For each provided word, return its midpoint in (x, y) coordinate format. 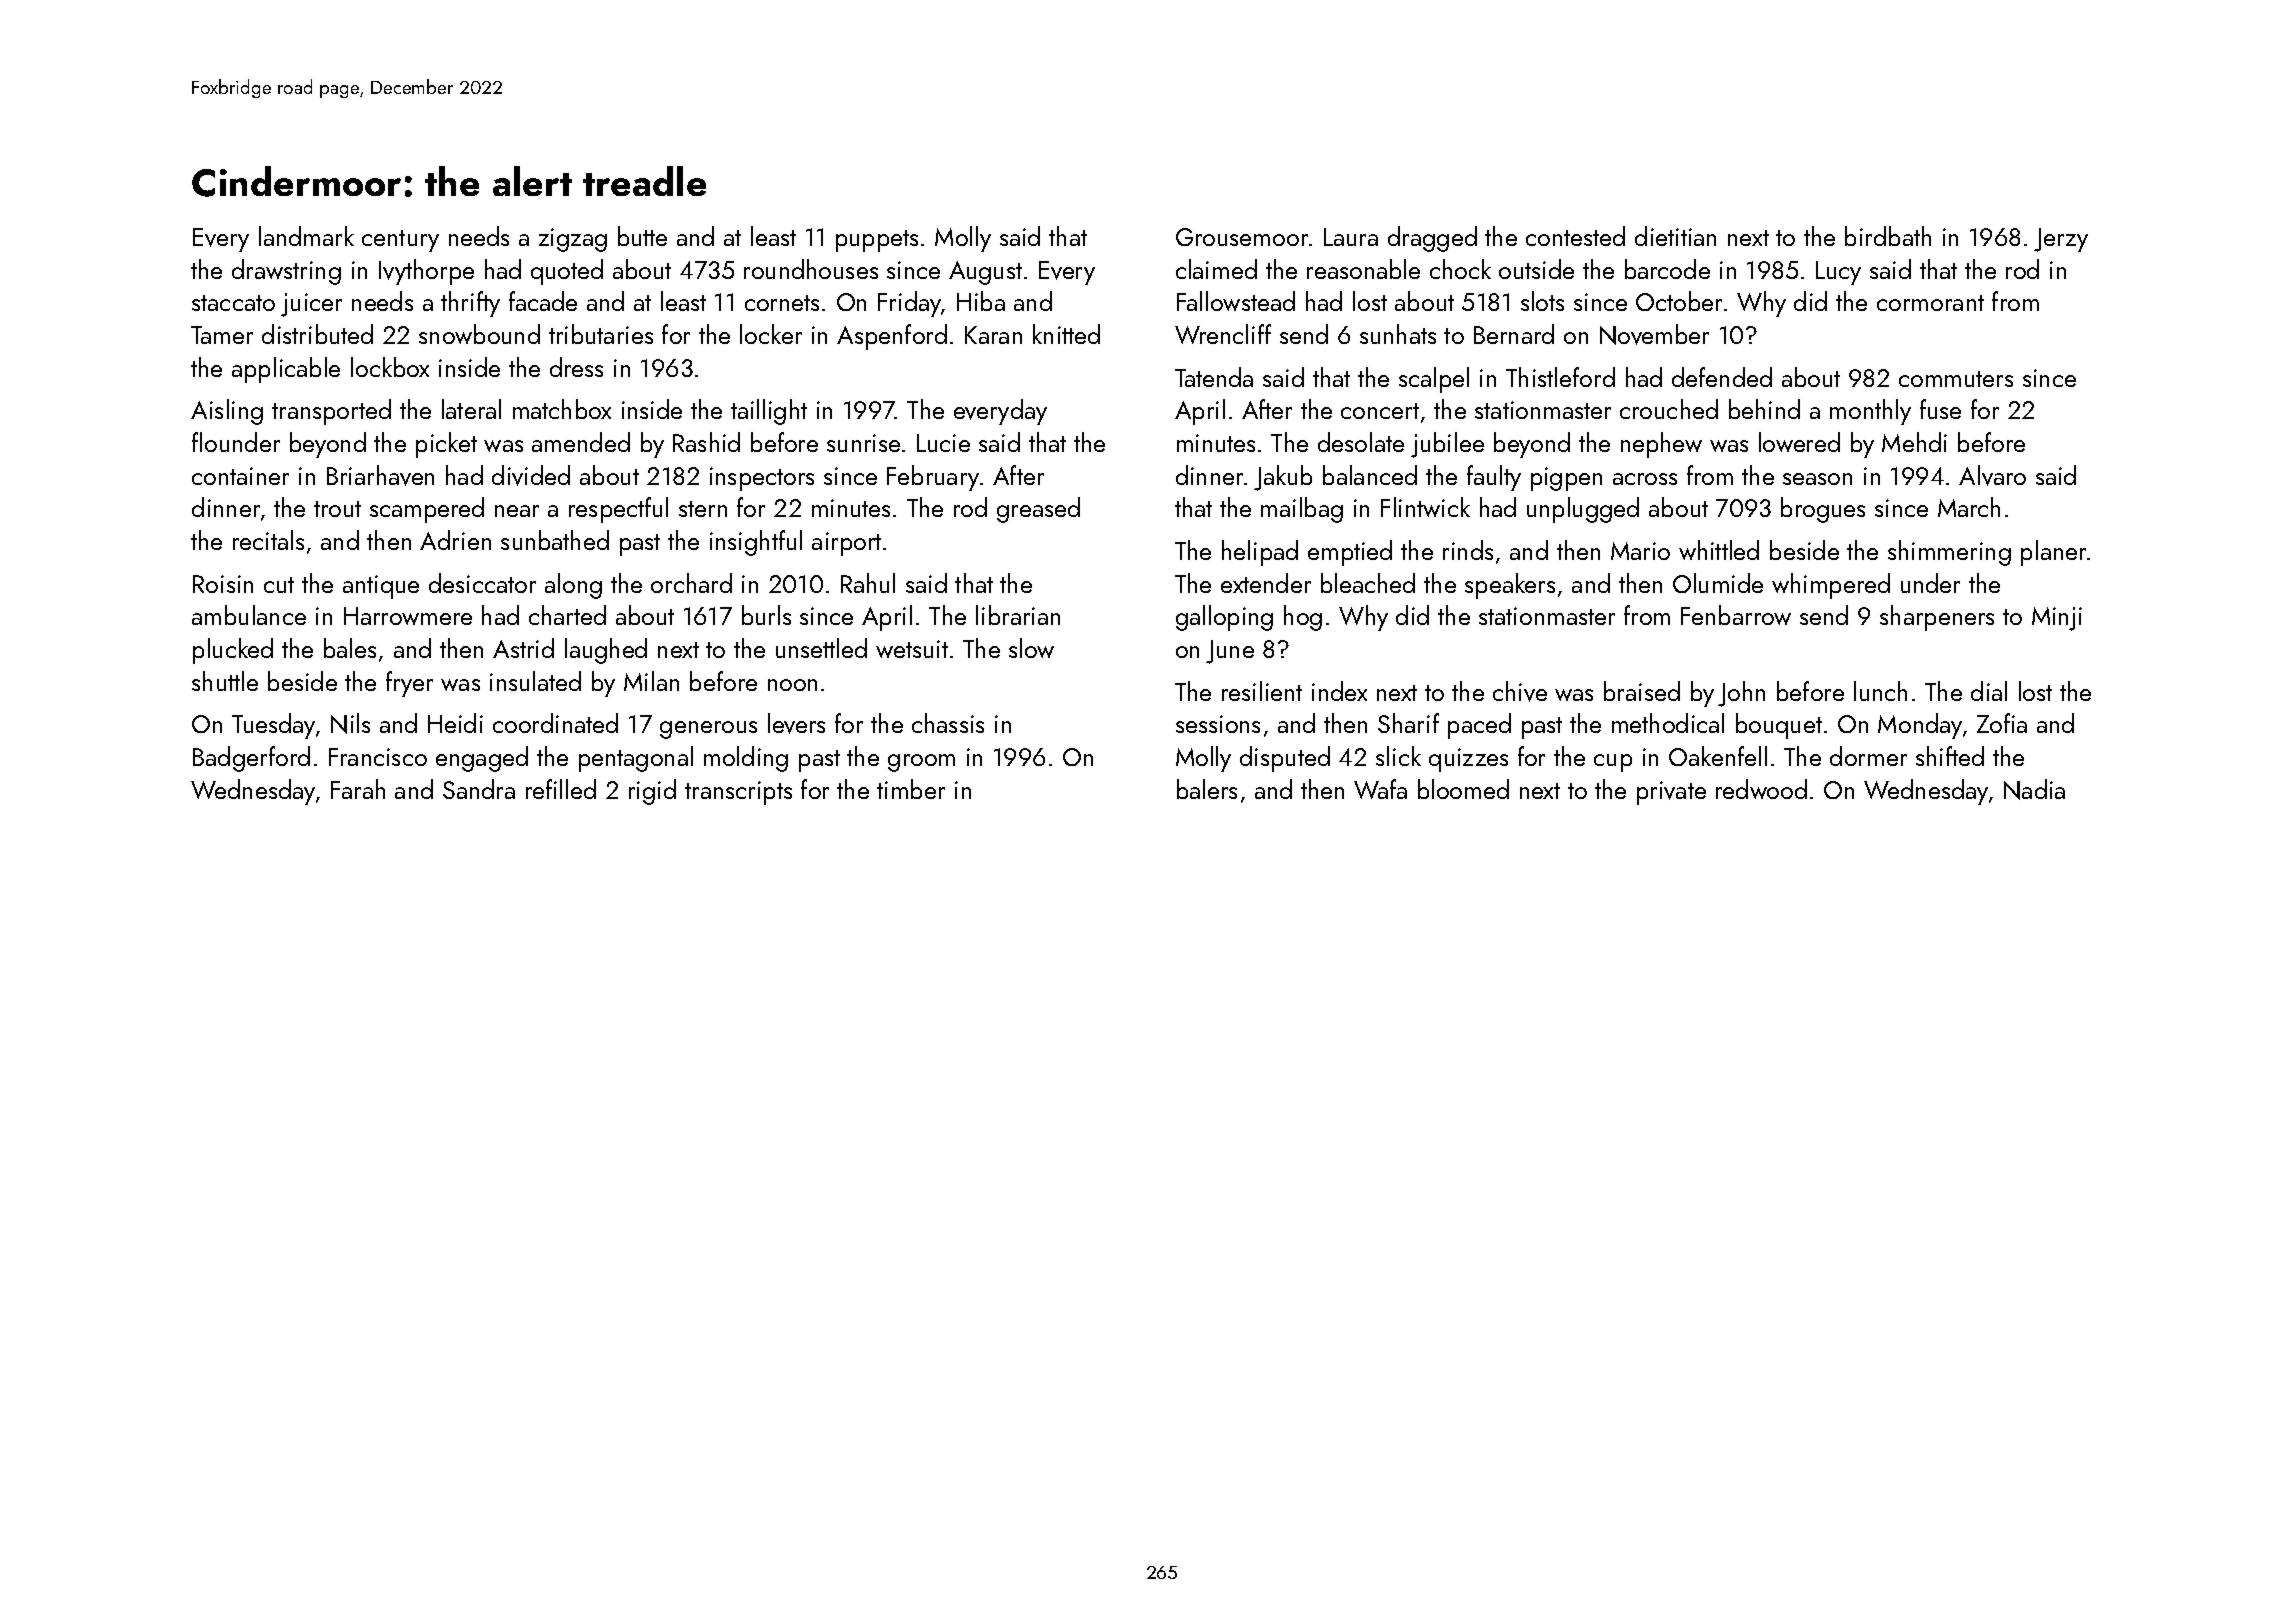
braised (1642, 691)
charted (567, 615)
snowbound (479, 334)
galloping (1224, 618)
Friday (909, 304)
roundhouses (811, 269)
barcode (1667, 269)
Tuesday (273, 726)
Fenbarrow (1736, 615)
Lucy (1838, 273)
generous (708, 730)
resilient (1262, 691)
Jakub (1283, 478)
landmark (306, 236)
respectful (618, 510)
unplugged (1583, 510)
